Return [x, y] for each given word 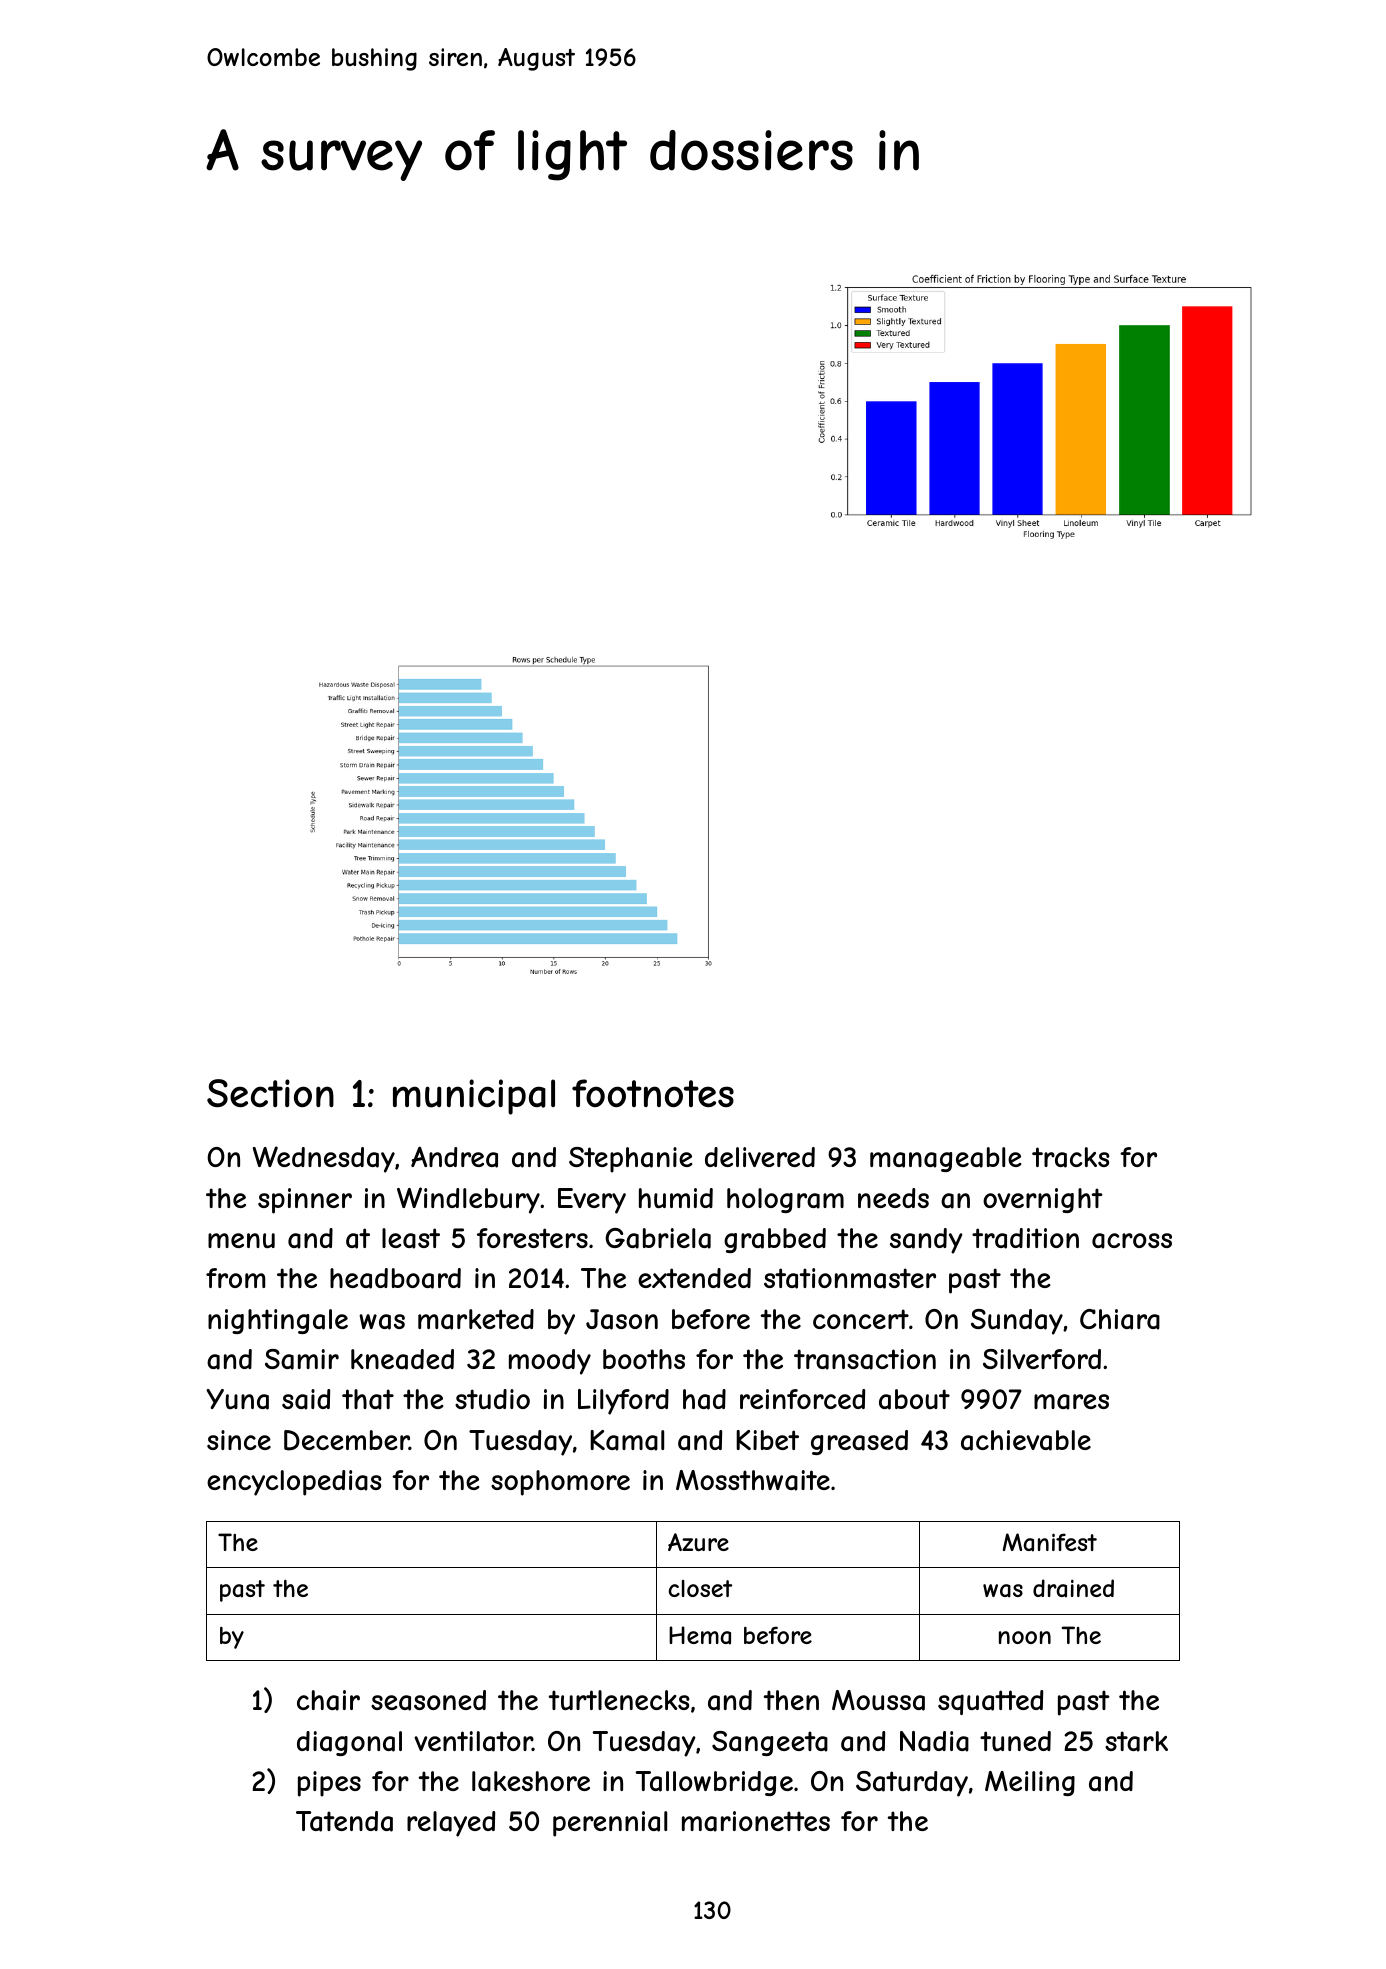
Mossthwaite [753, 1480]
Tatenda [344, 1821]
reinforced [802, 1399]
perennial [610, 1824]
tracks [1070, 1157]
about [914, 1399]
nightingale [278, 1321]
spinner [305, 1201]
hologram [785, 1200]
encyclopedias [294, 1483]
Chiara [1120, 1319]
